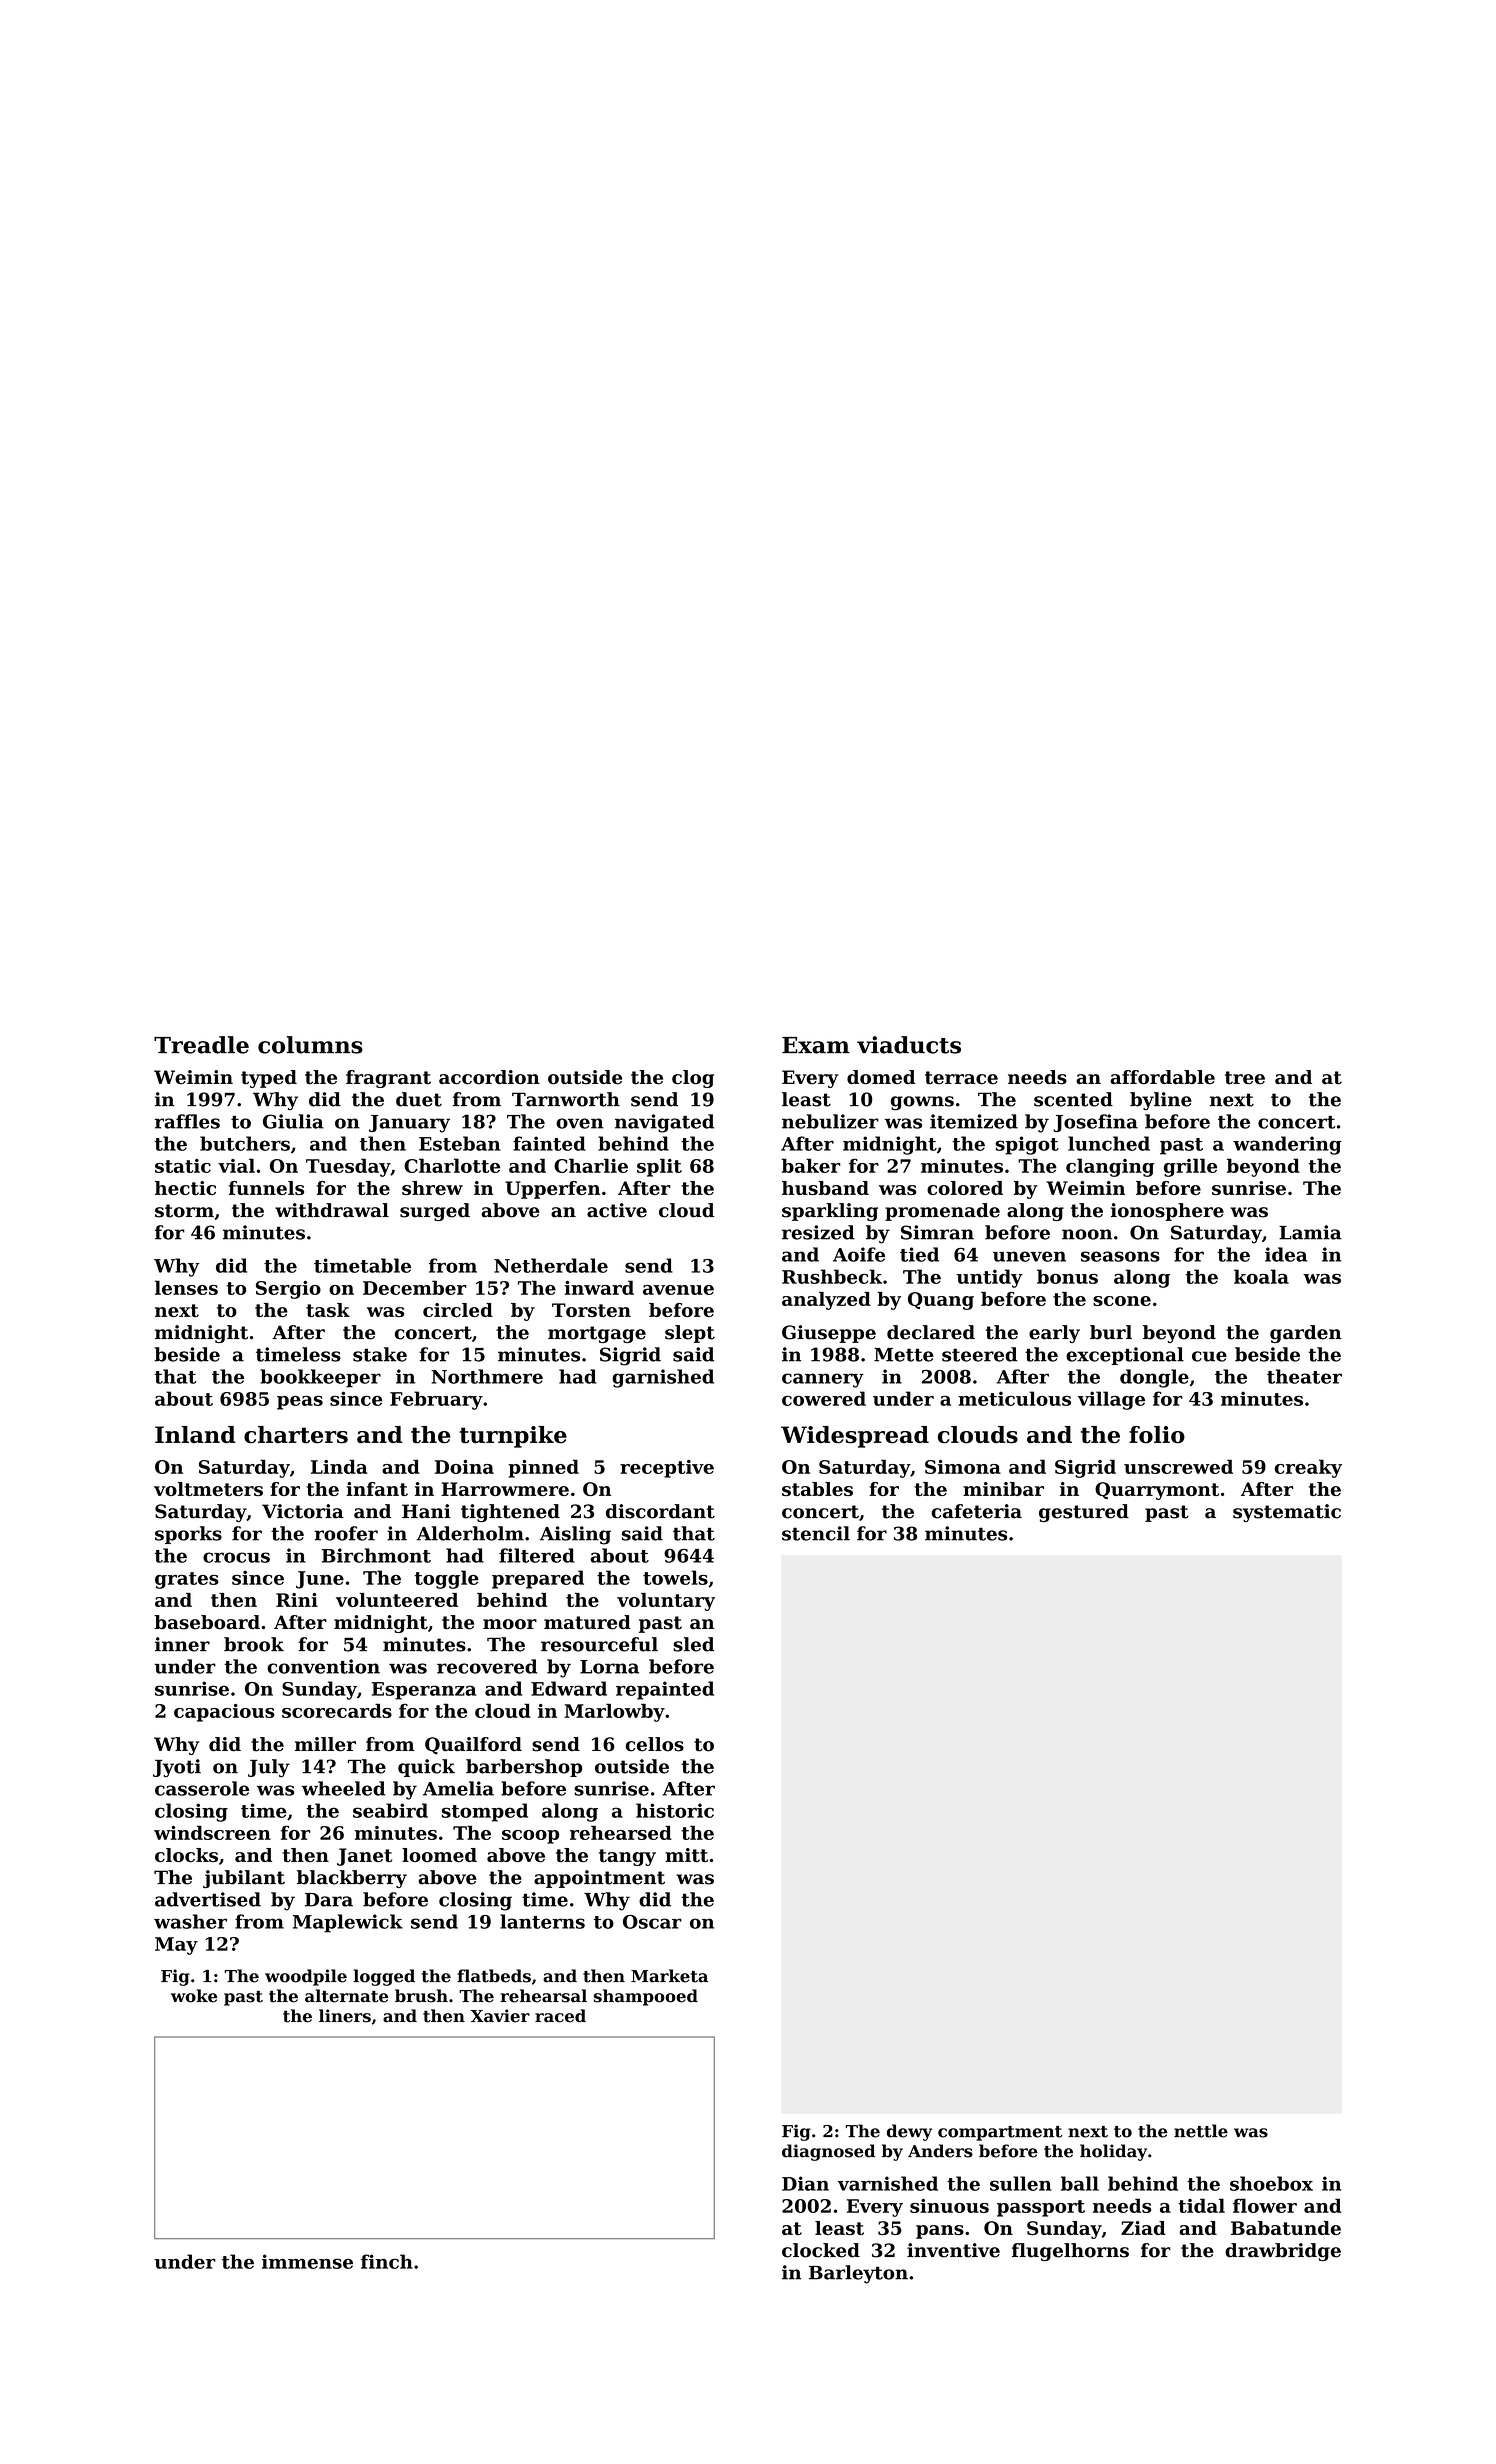 The height and width of the document is (2464, 1496). What do you see at coordinates (1245, 1078) in the document?
I see `tree` at bounding box center [1245, 1078].
